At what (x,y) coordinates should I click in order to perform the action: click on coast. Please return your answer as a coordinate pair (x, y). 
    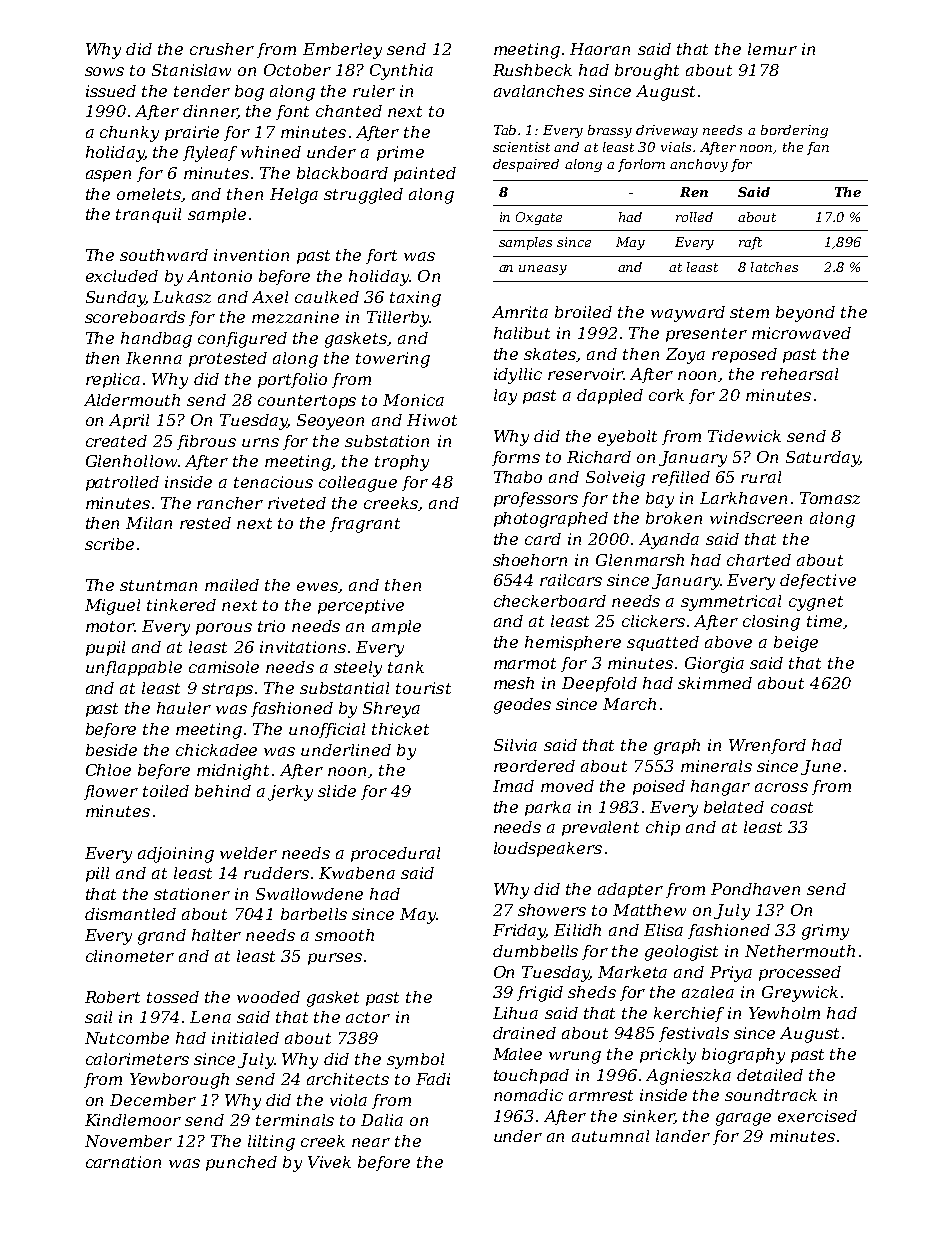
    Looking at the image, I should click on (792, 807).
